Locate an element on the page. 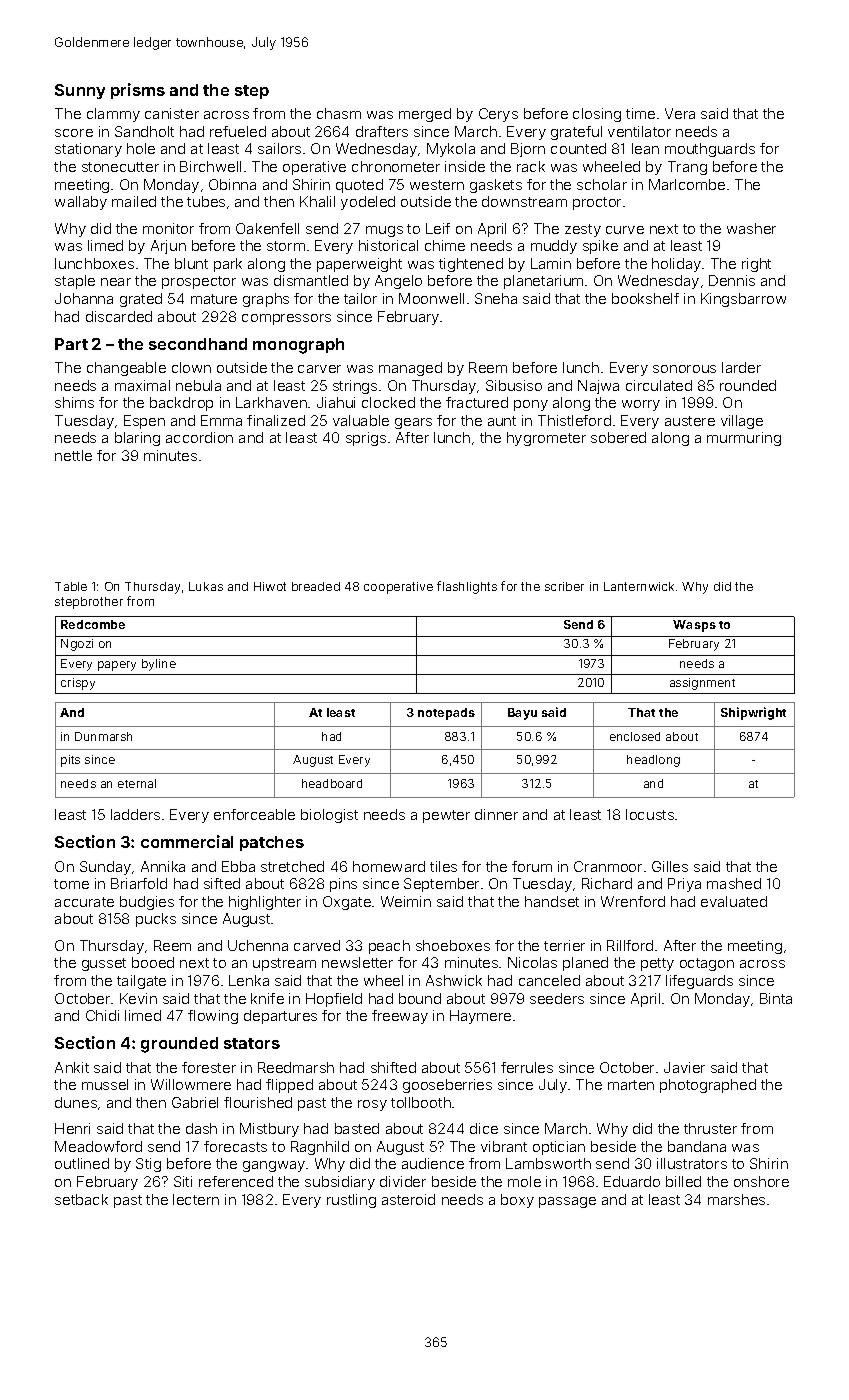 The width and height of the page is (849, 1400). near is located at coordinates (116, 282).
